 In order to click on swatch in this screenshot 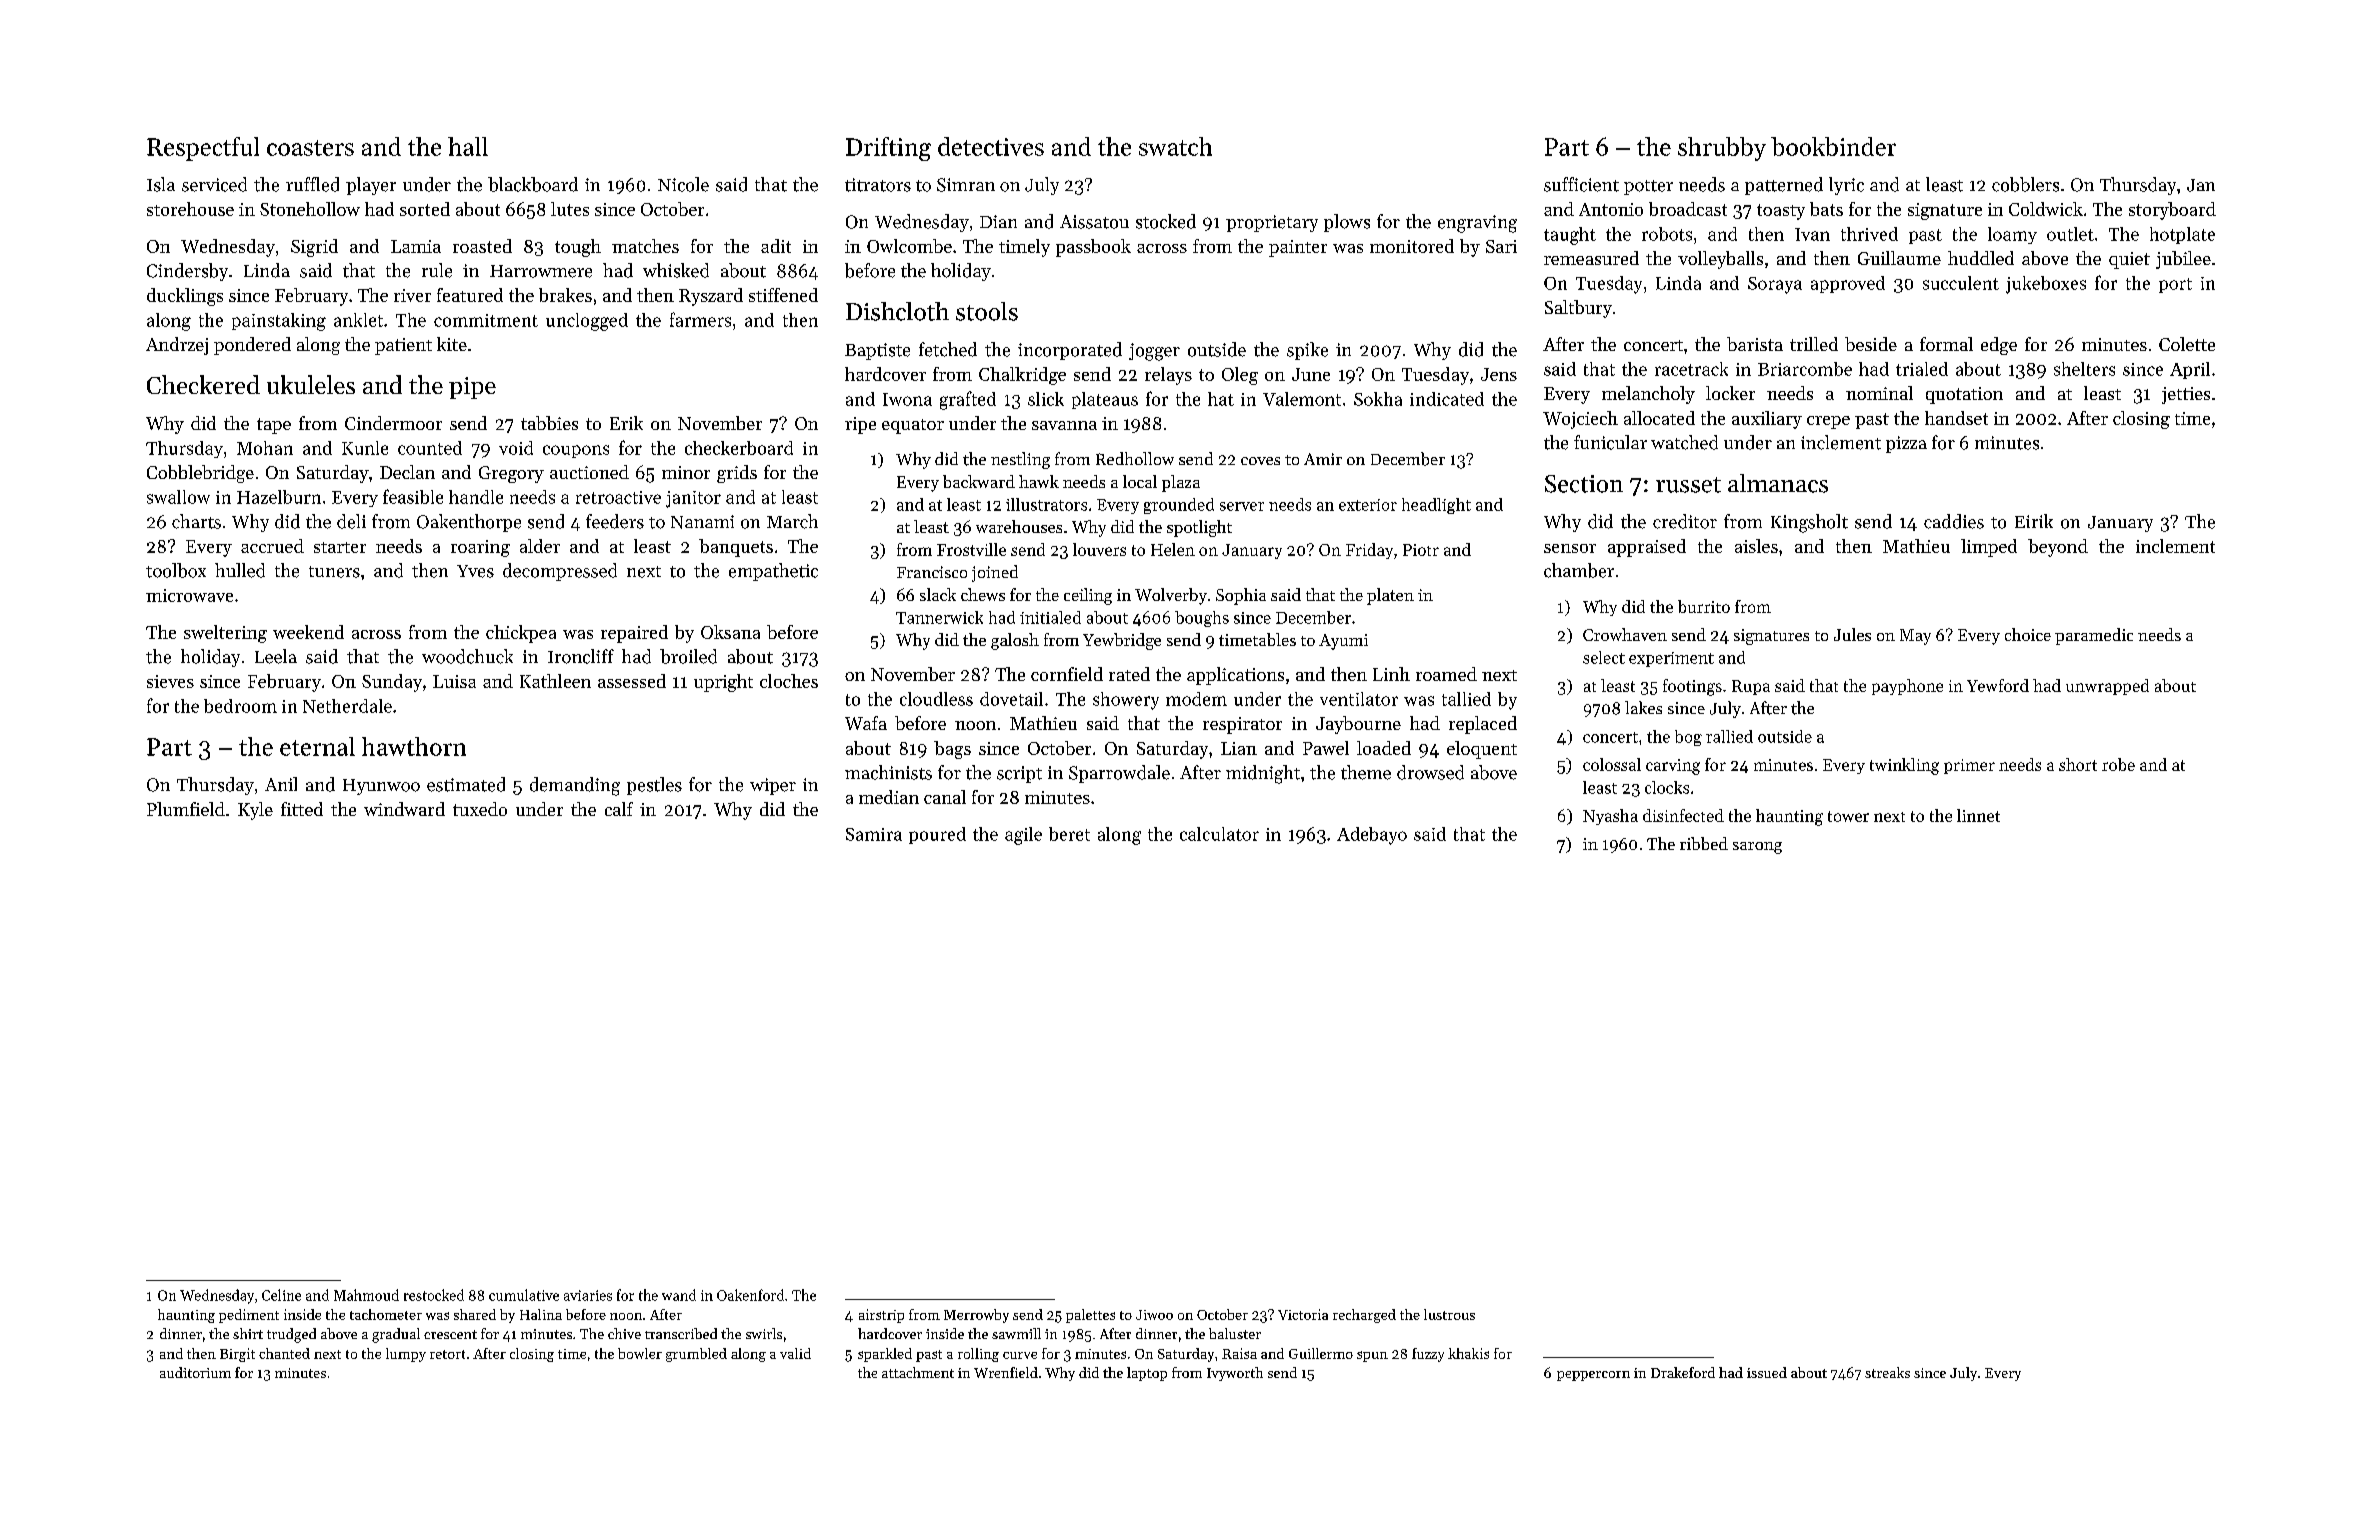, I will do `click(1175, 146)`.
